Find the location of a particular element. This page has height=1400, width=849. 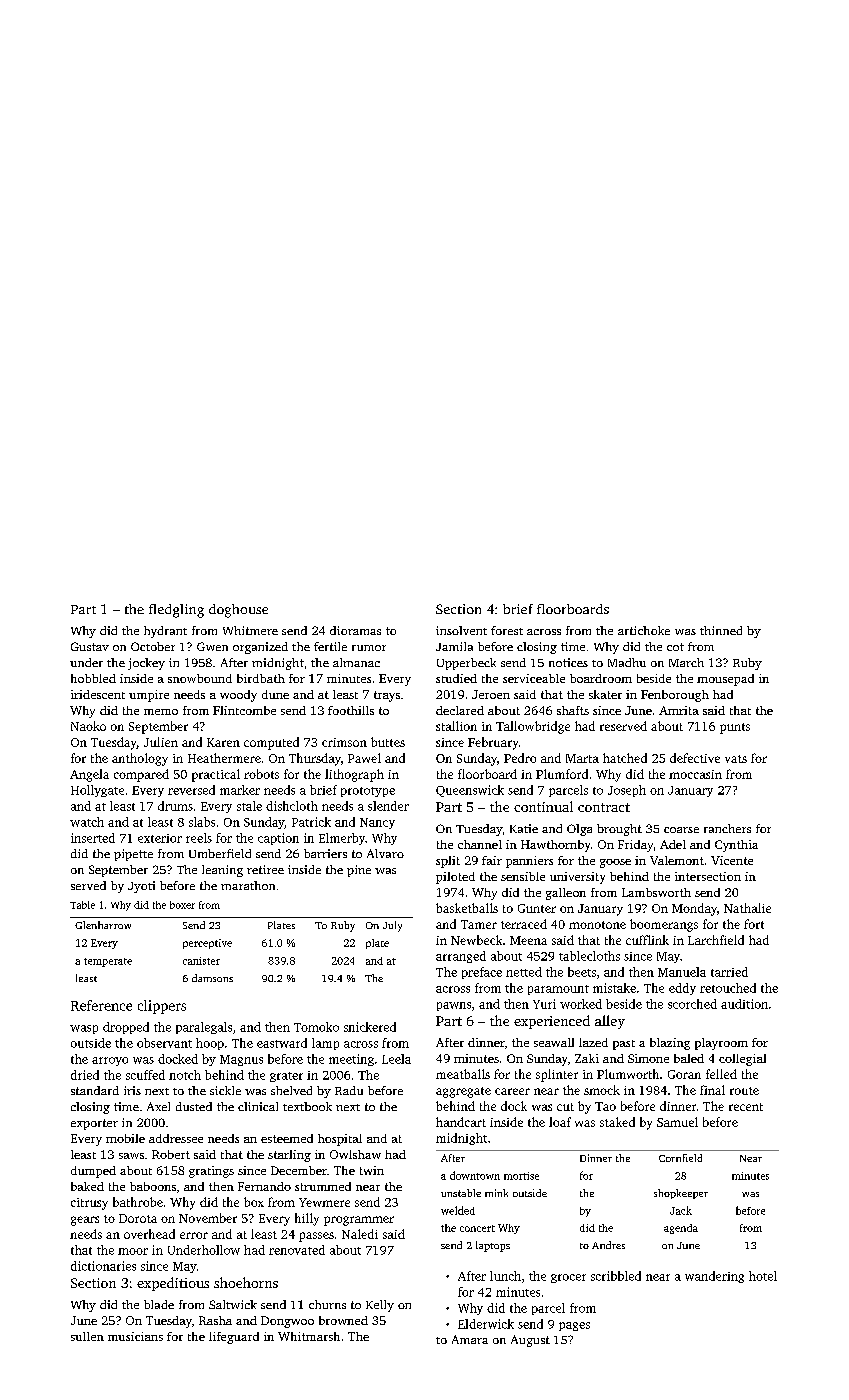

forest is located at coordinates (507, 630).
